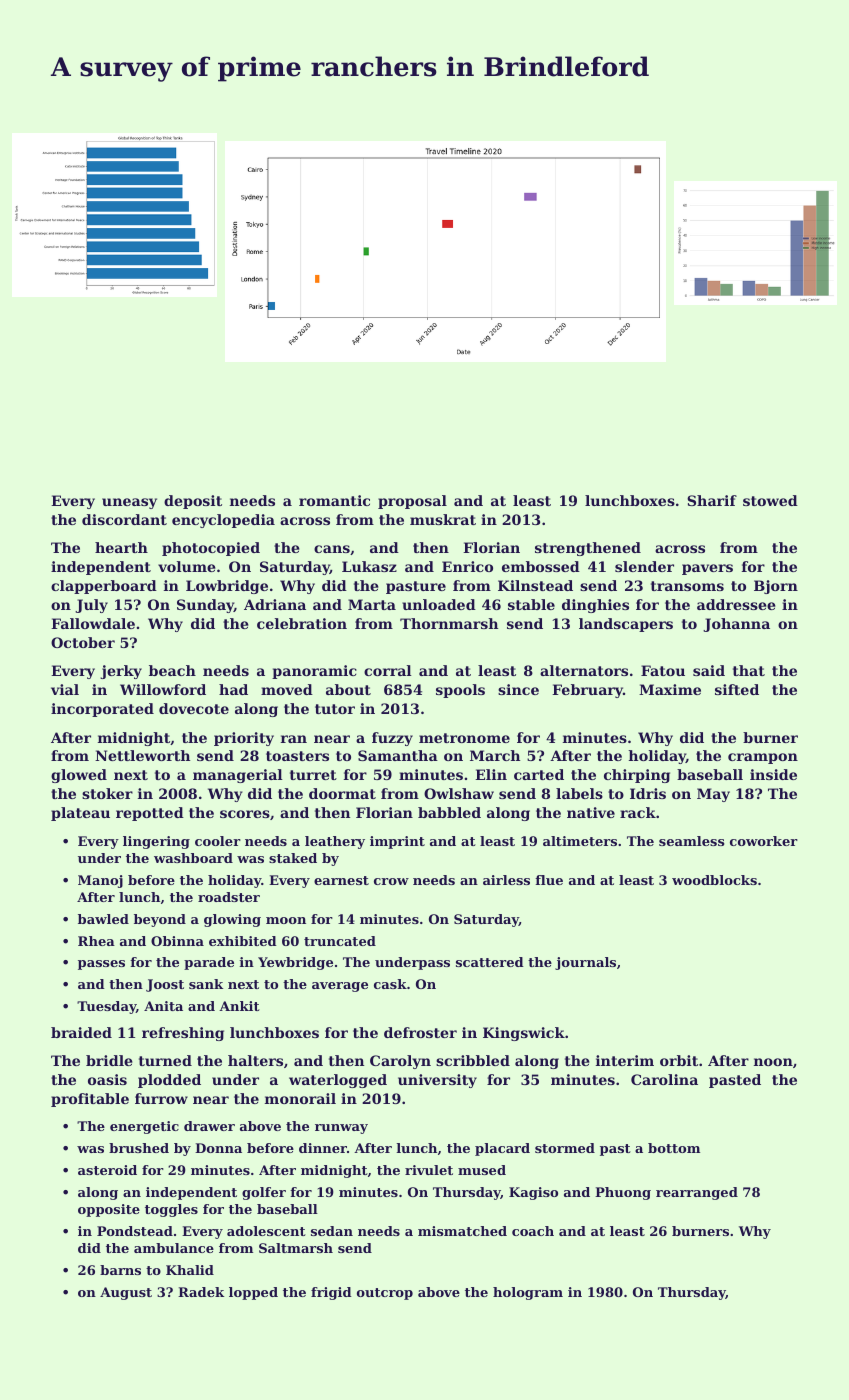 The height and width of the screenshot is (1400, 849). I want to click on airless, so click(506, 880).
